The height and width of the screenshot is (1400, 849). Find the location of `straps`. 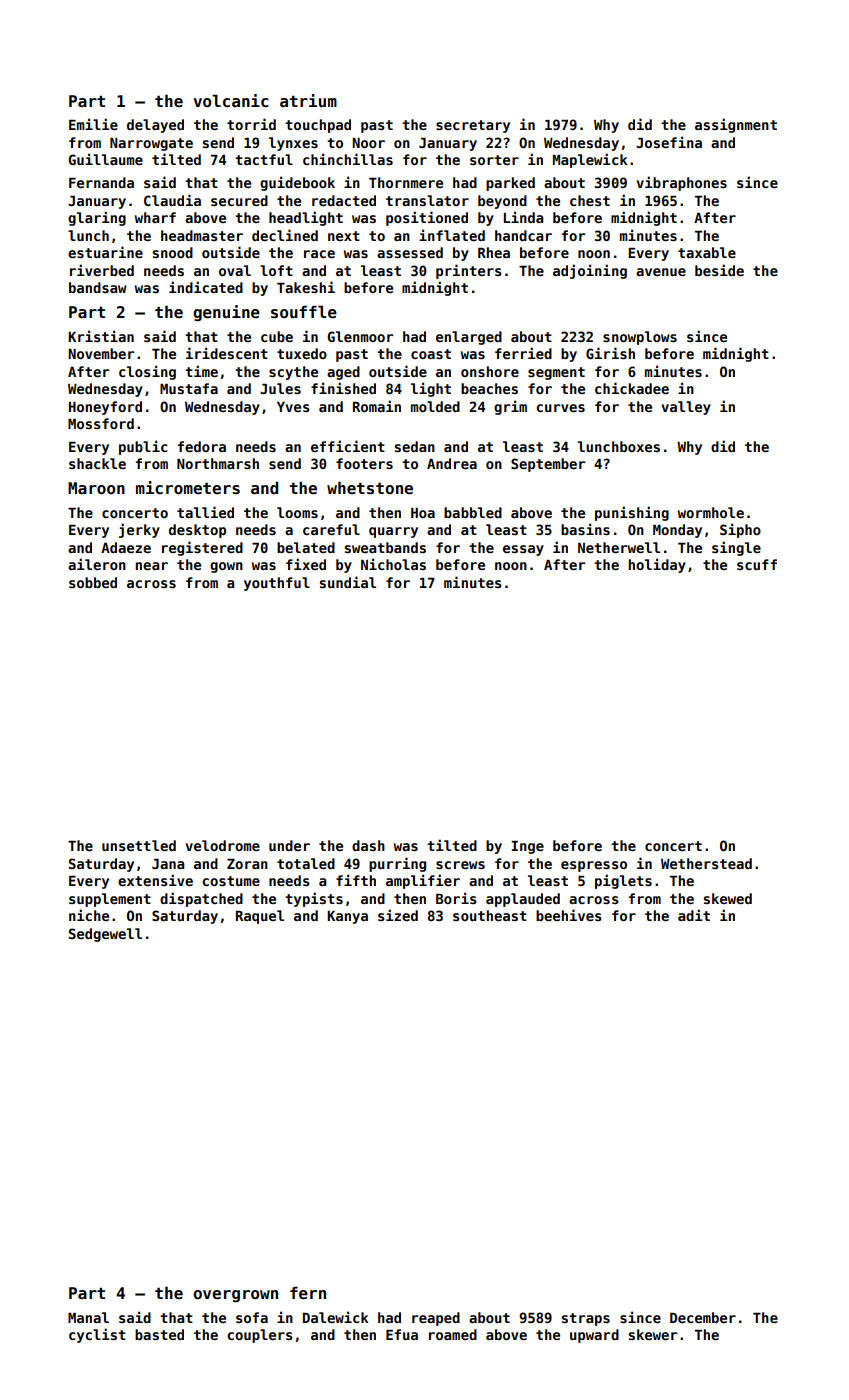

straps is located at coordinates (586, 1319).
